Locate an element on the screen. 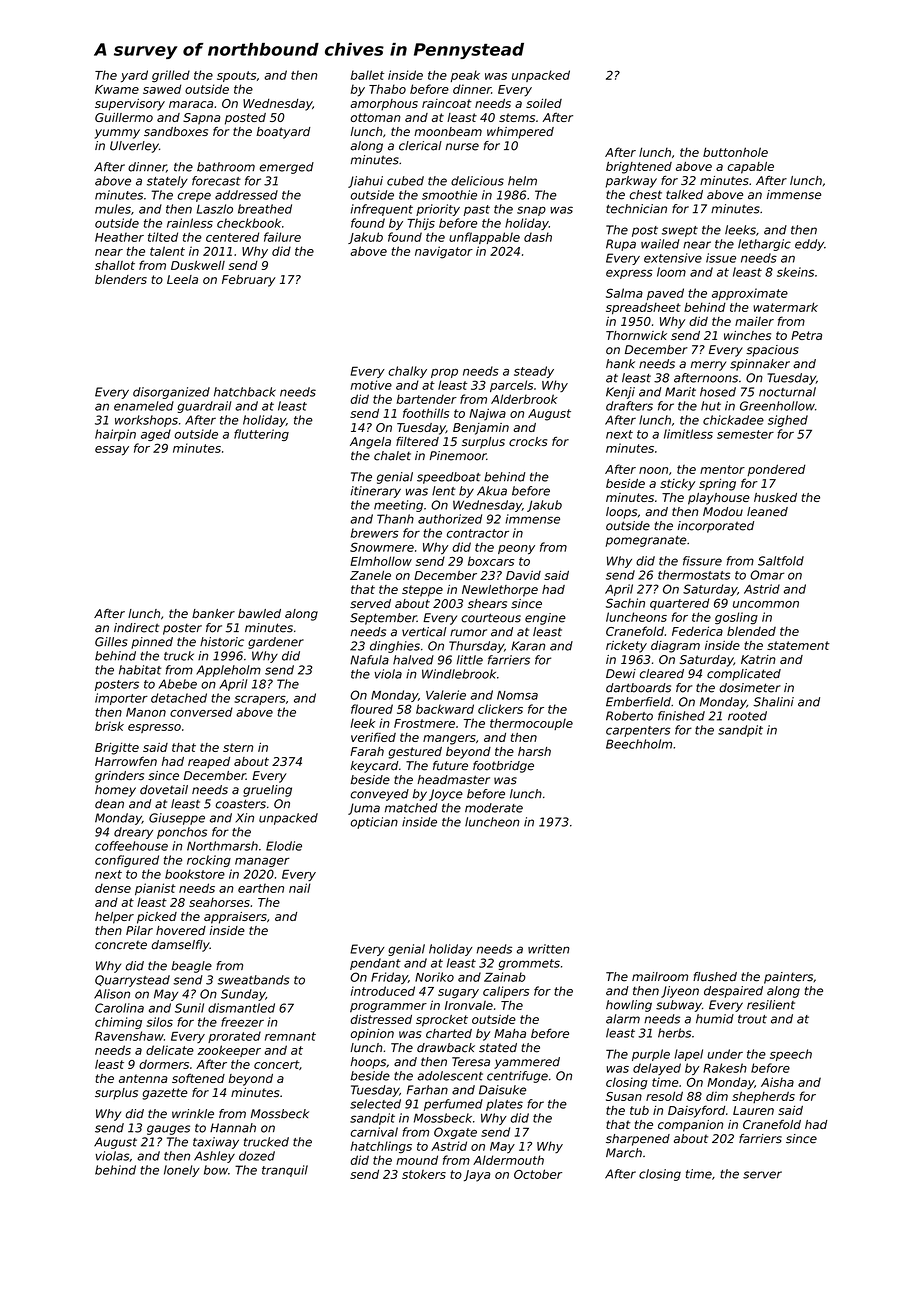 This screenshot has width=924, height=1308. lonely is located at coordinates (182, 1171).
